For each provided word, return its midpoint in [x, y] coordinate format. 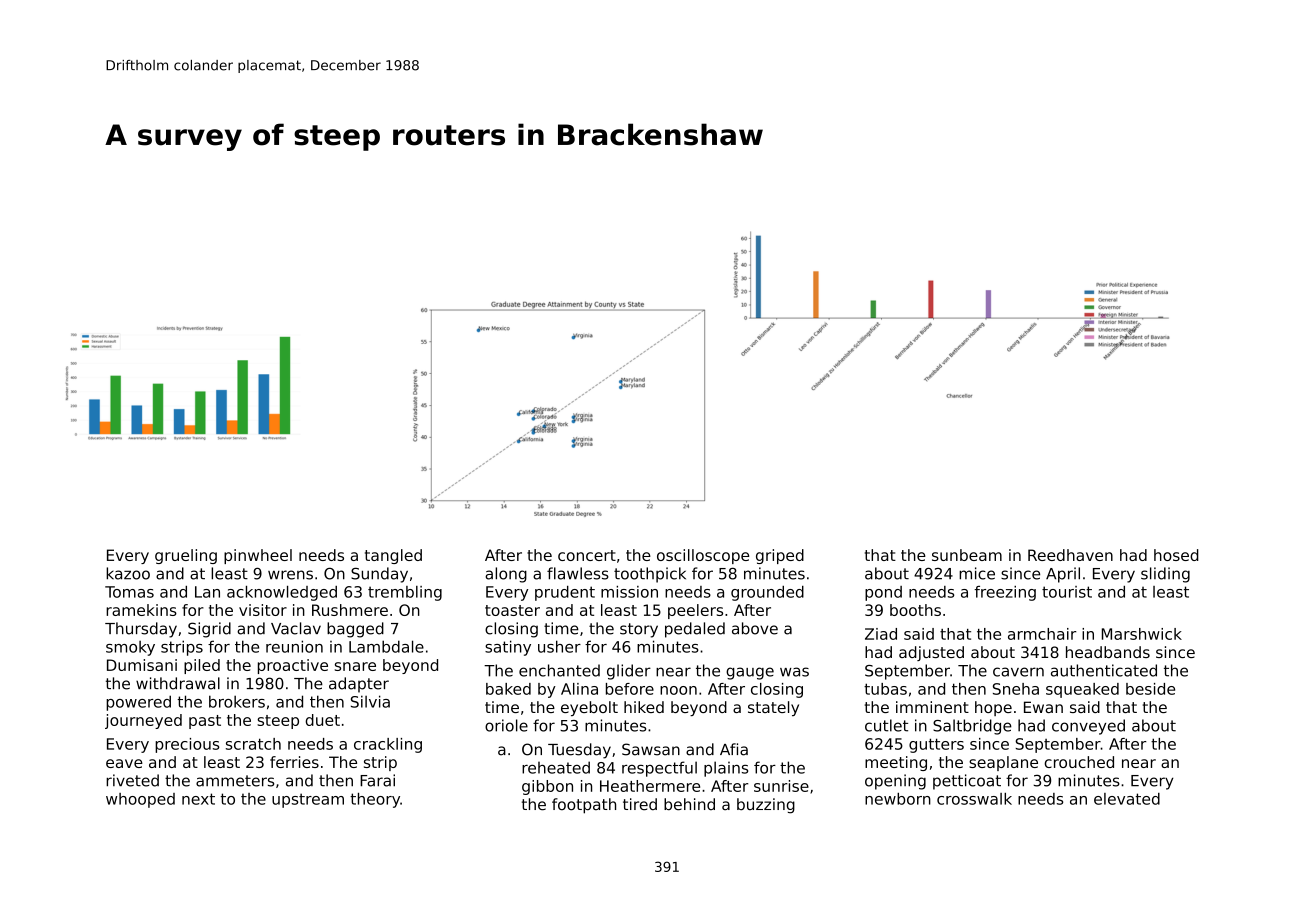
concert [587, 555]
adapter [359, 685]
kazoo [128, 573]
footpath [584, 806]
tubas [885, 689]
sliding [1165, 575]
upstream [308, 800]
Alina [579, 689]
